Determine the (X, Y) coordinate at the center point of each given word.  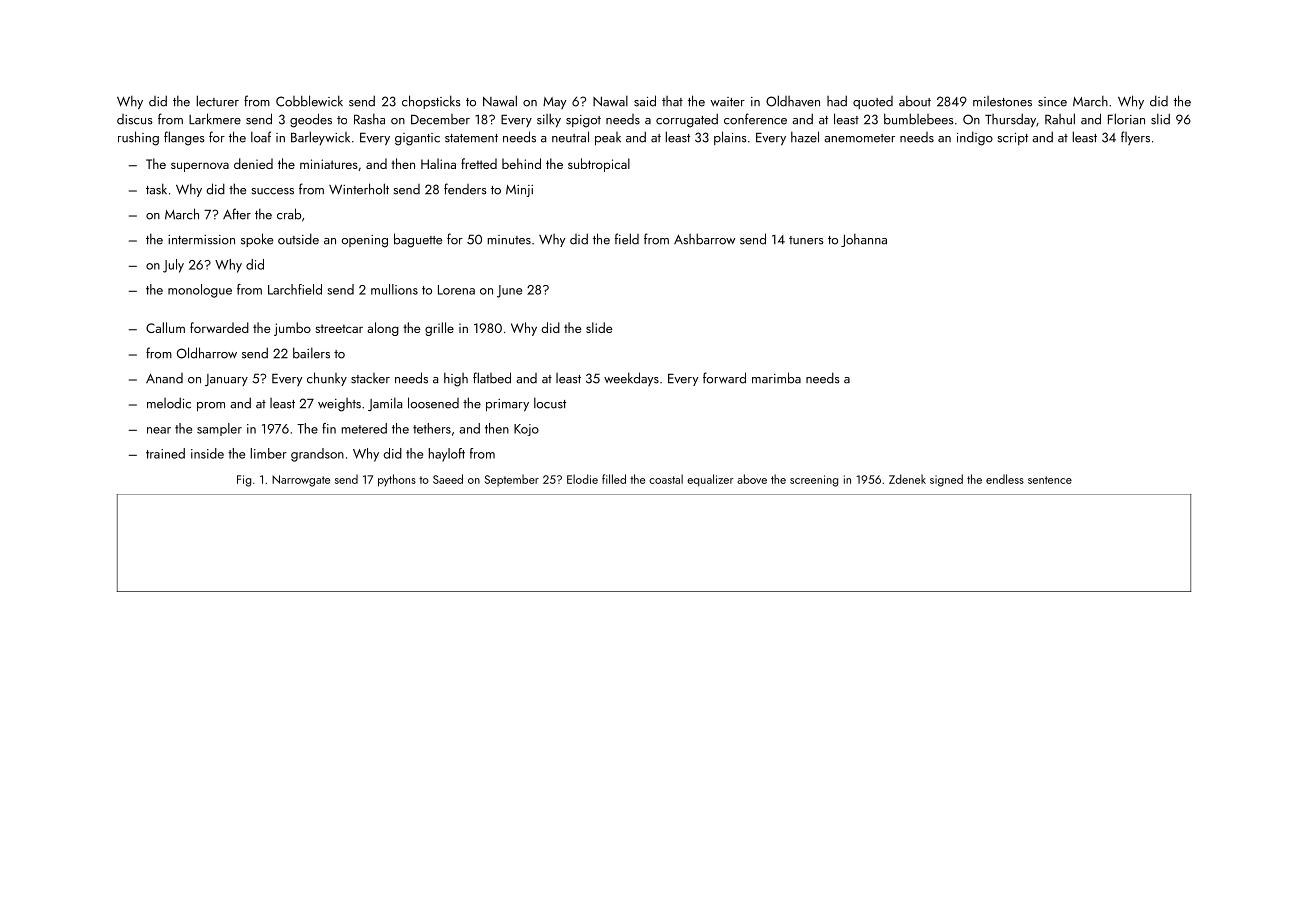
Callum (165, 327)
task (156, 189)
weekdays (631, 379)
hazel (805, 137)
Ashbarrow (704, 239)
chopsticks (431, 102)
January (226, 380)
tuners (806, 240)
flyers (1135, 138)
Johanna (864, 240)
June (509, 291)
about (915, 101)
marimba (776, 378)
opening (365, 241)
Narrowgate (301, 481)
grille (439, 329)
